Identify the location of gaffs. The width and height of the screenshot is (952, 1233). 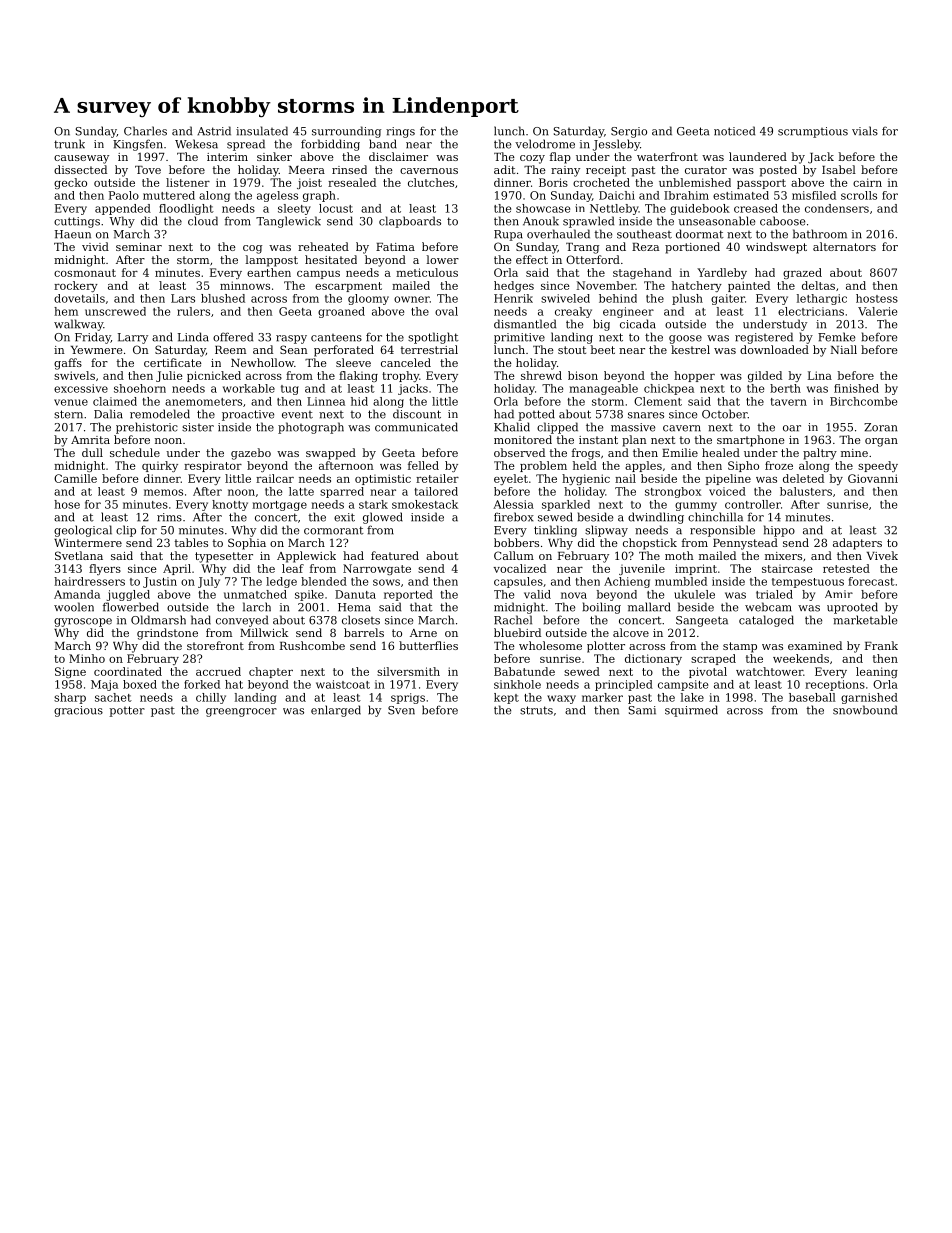
(68, 364).
